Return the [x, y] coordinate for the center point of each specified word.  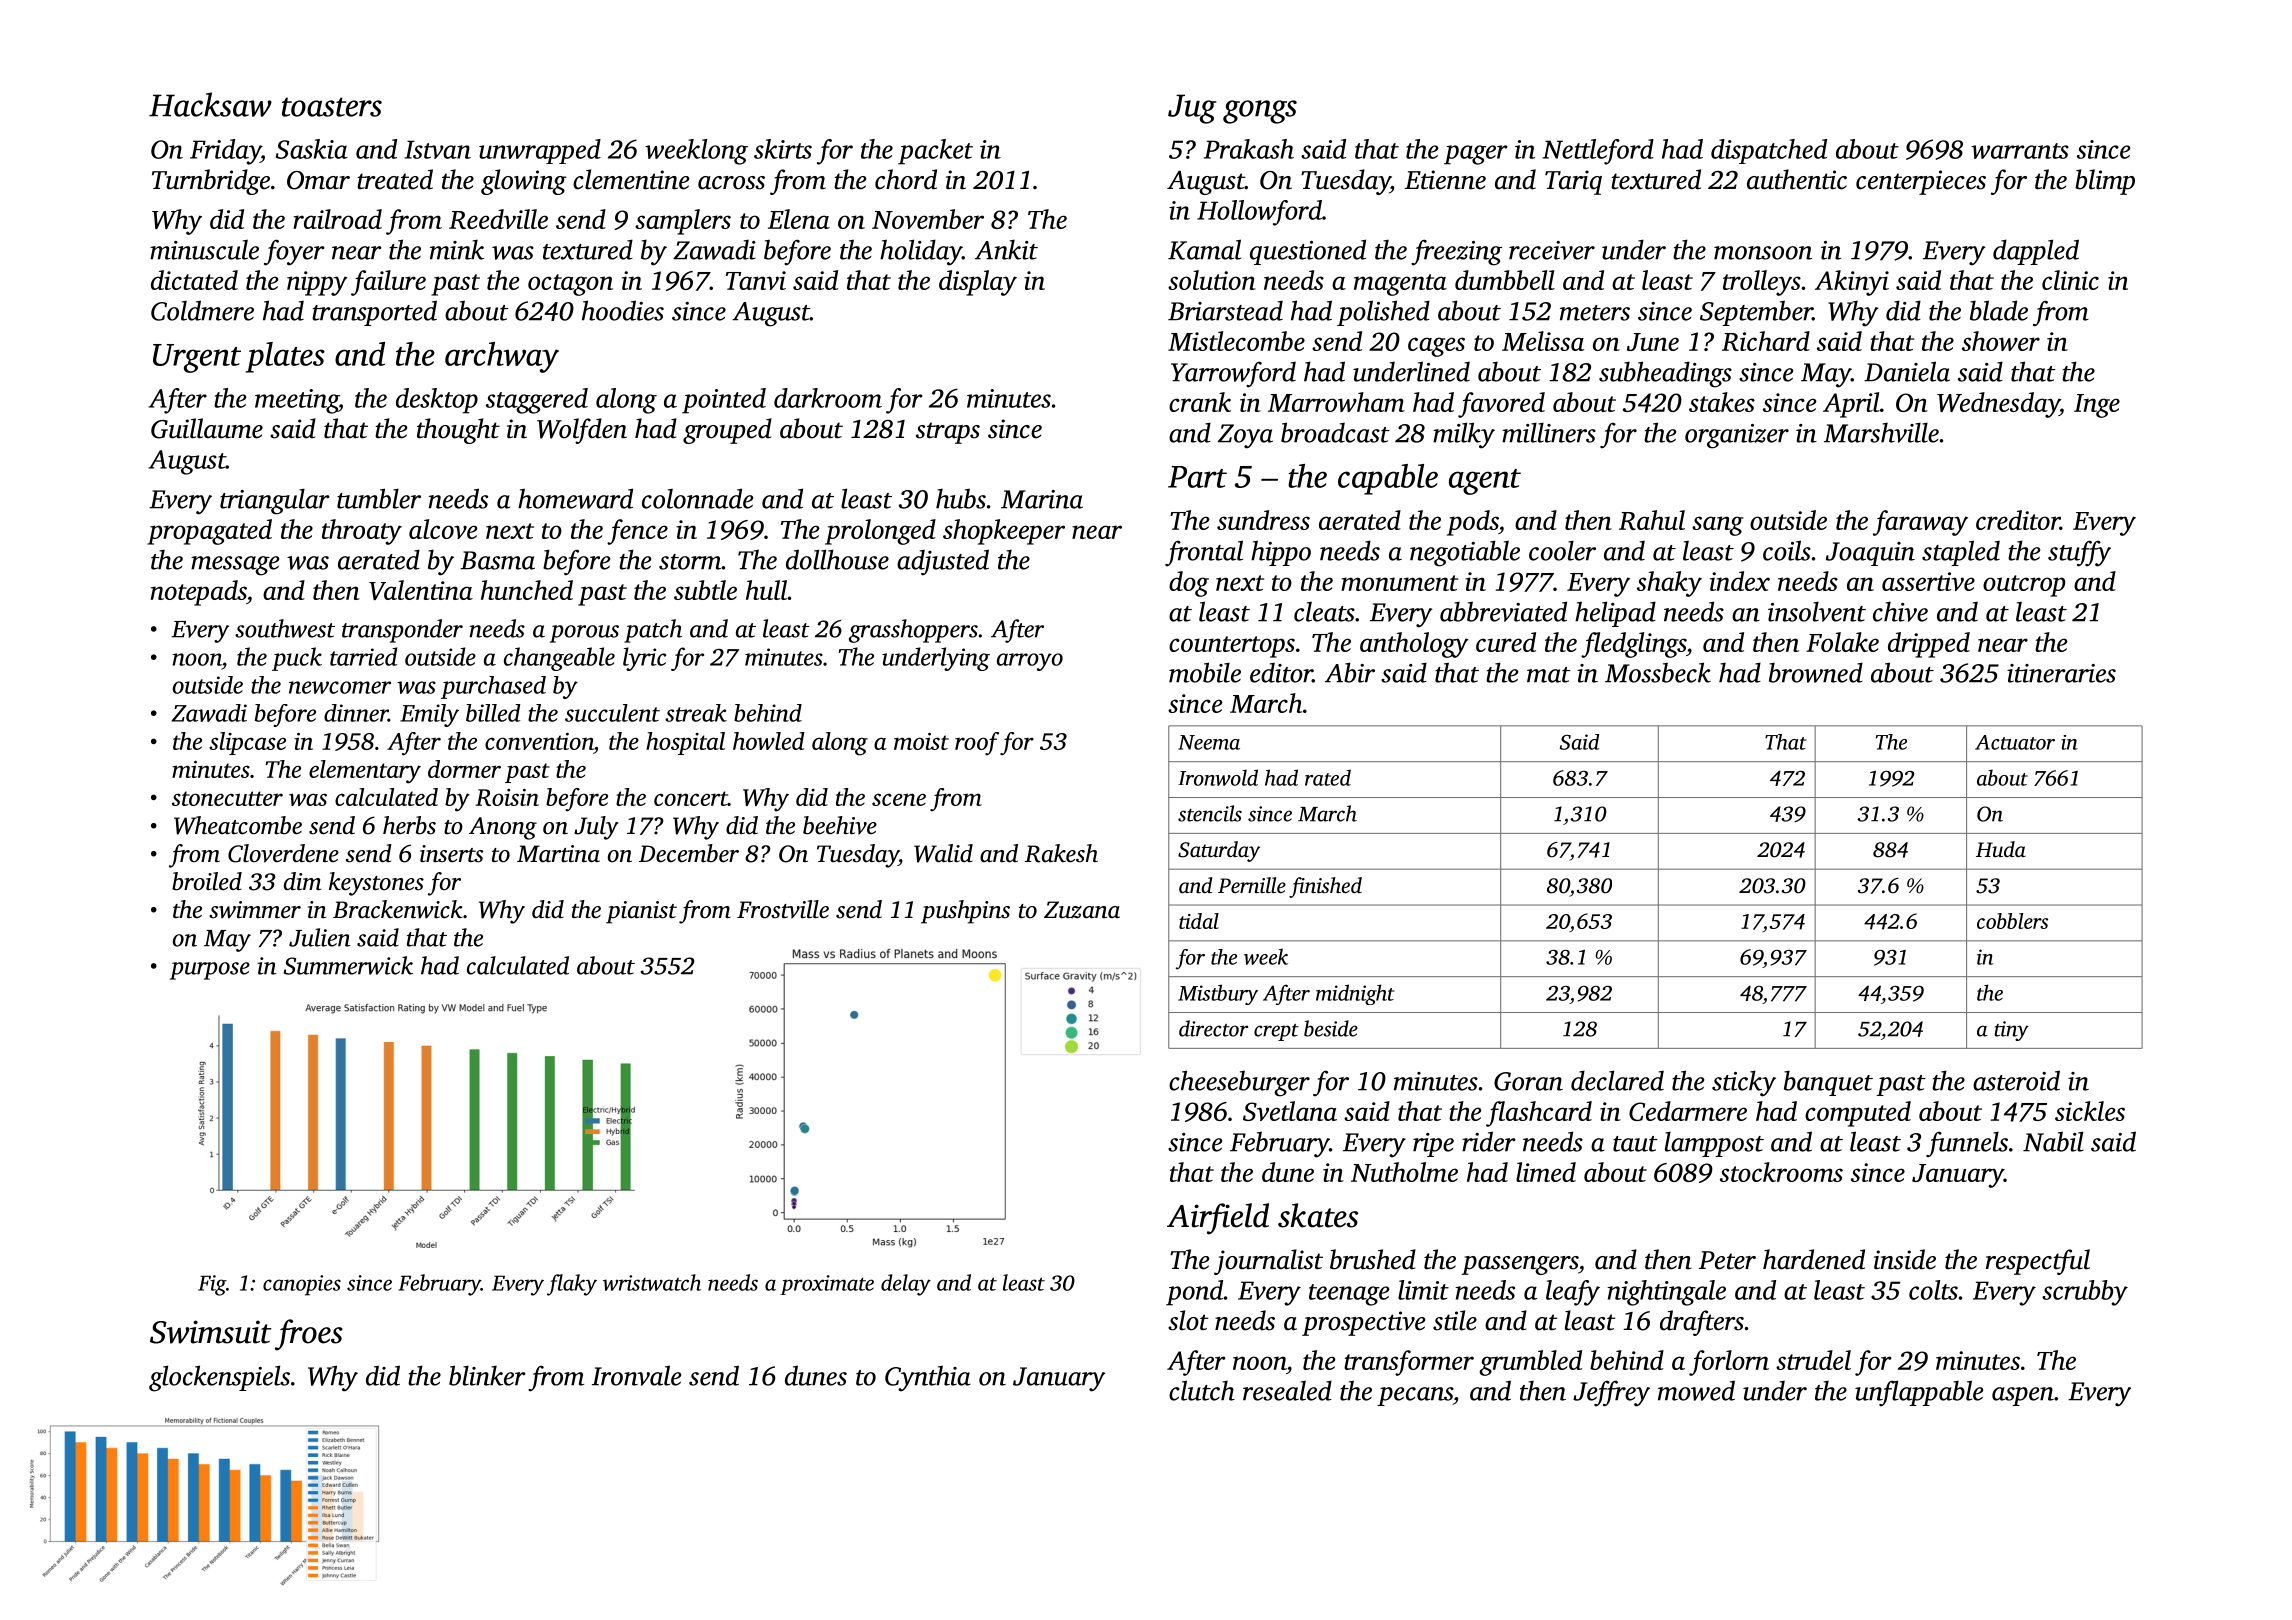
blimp [2105, 182]
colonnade [697, 498]
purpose [210, 971]
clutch [1202, 1390]
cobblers [2012, 921]
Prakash [1249, 149]
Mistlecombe [1236, 341]
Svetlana [1290, 1111]
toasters [332, 107]
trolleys [1762, 283]
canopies [302, 1285]
